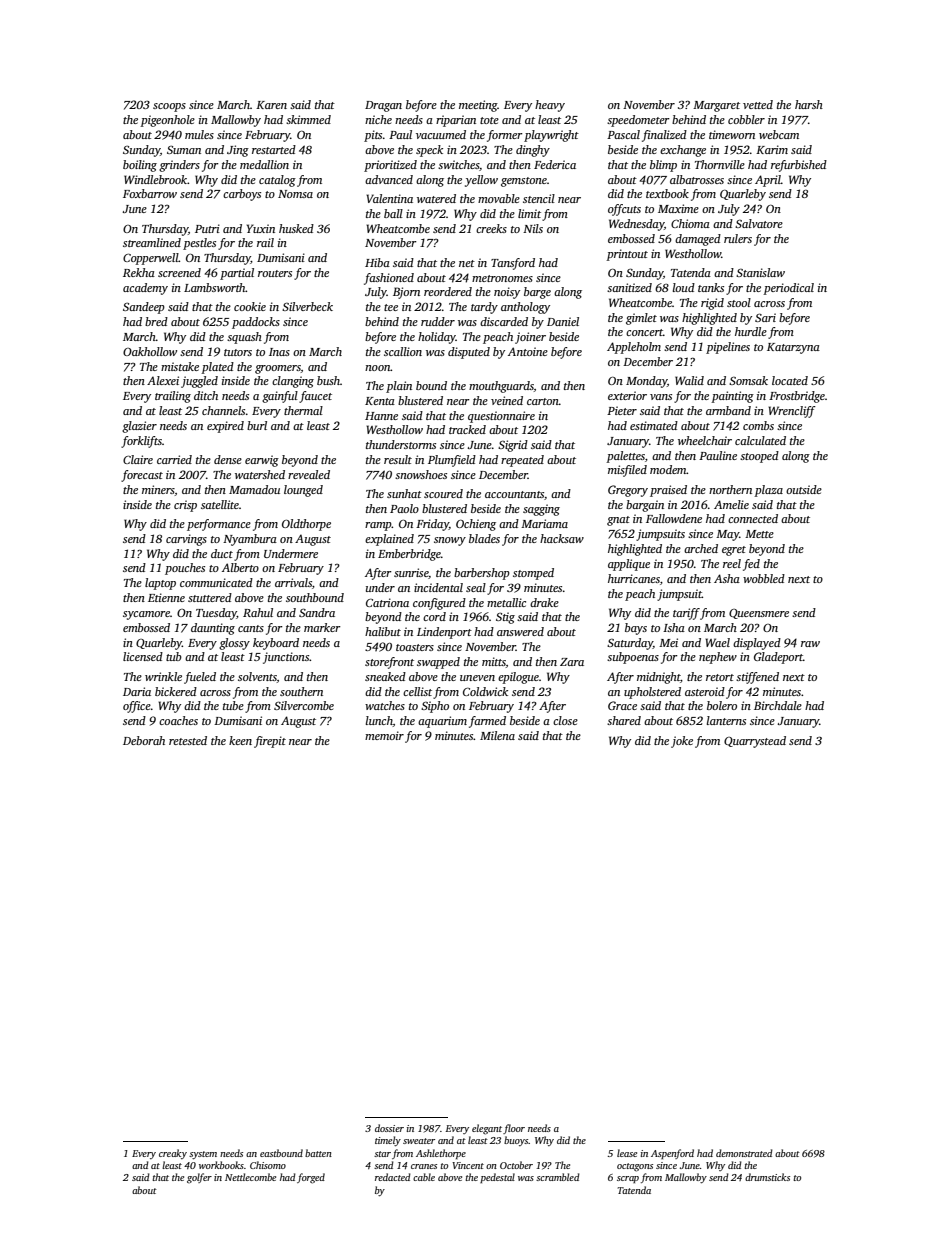  Describe the element at coordinates (764, 578) in the page. I see `wobbled` at that location.
